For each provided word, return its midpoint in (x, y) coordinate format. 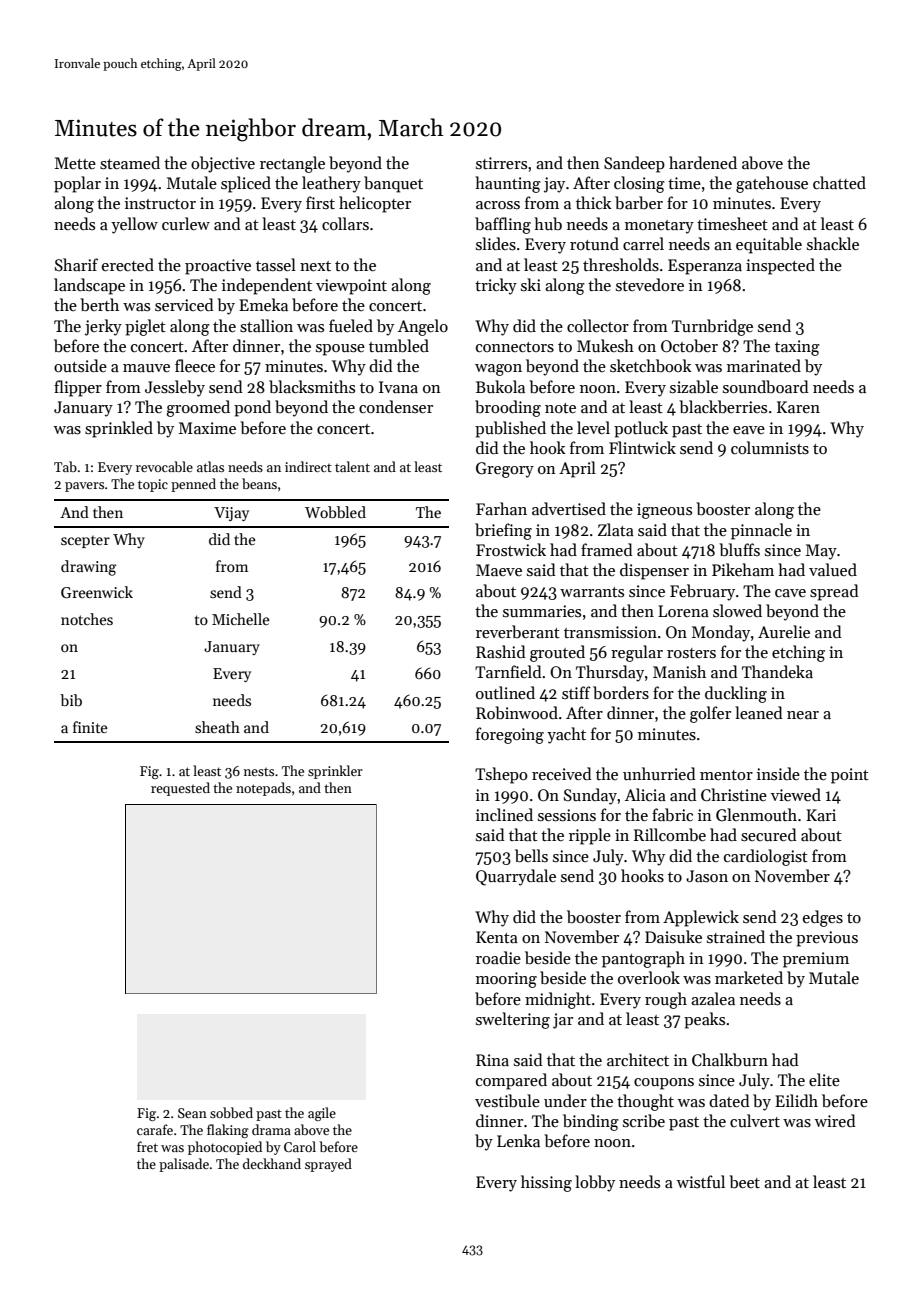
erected (128, 264)
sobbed (231, 1112)
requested (180, 789)
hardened (703, 162)
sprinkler (335, 772)
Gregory (505, 470)
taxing (797, 348)
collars (345, 223)
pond (252, 408)
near (803, 715)
